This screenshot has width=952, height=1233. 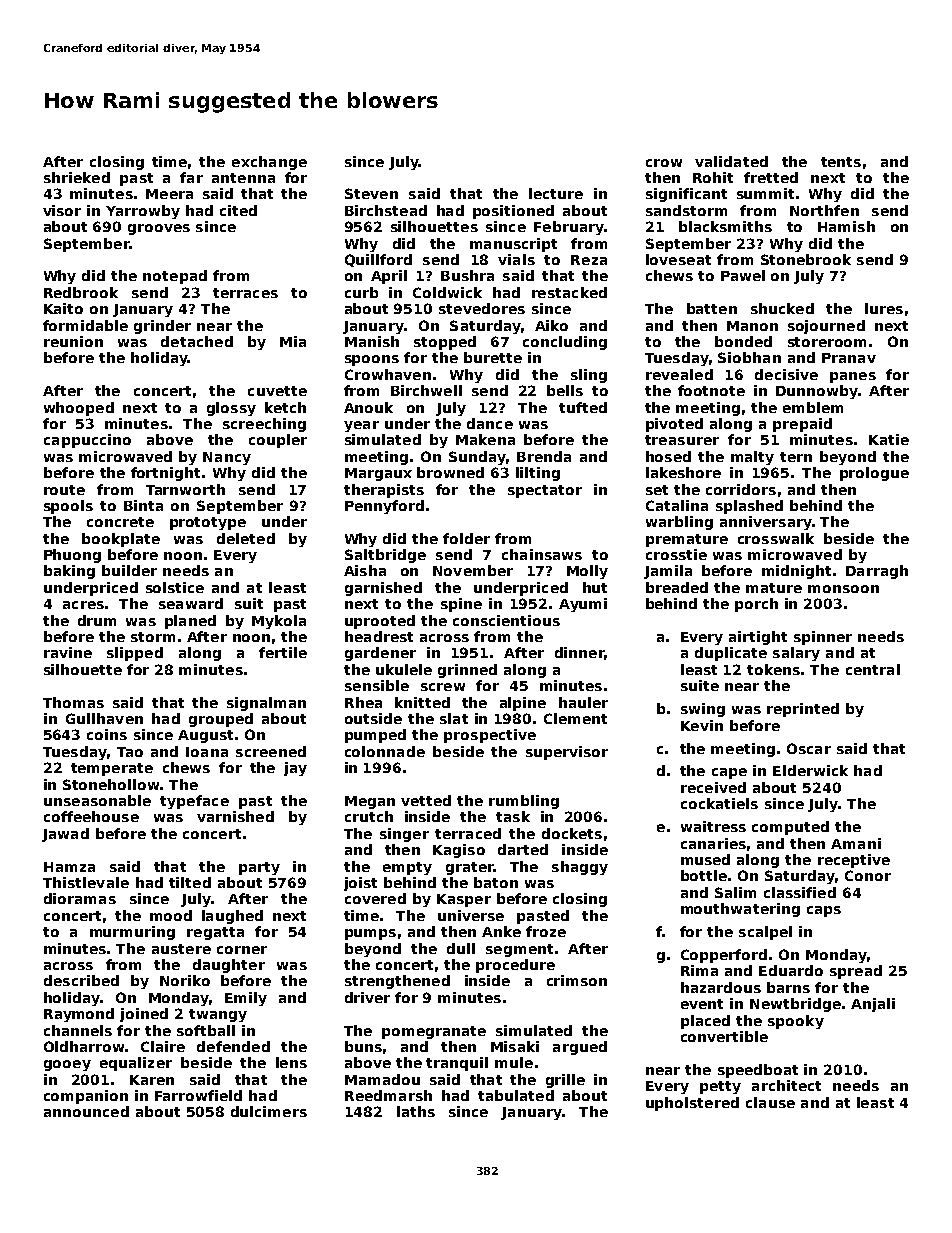 I want to click on canaries, so click(x=713, y=843).
